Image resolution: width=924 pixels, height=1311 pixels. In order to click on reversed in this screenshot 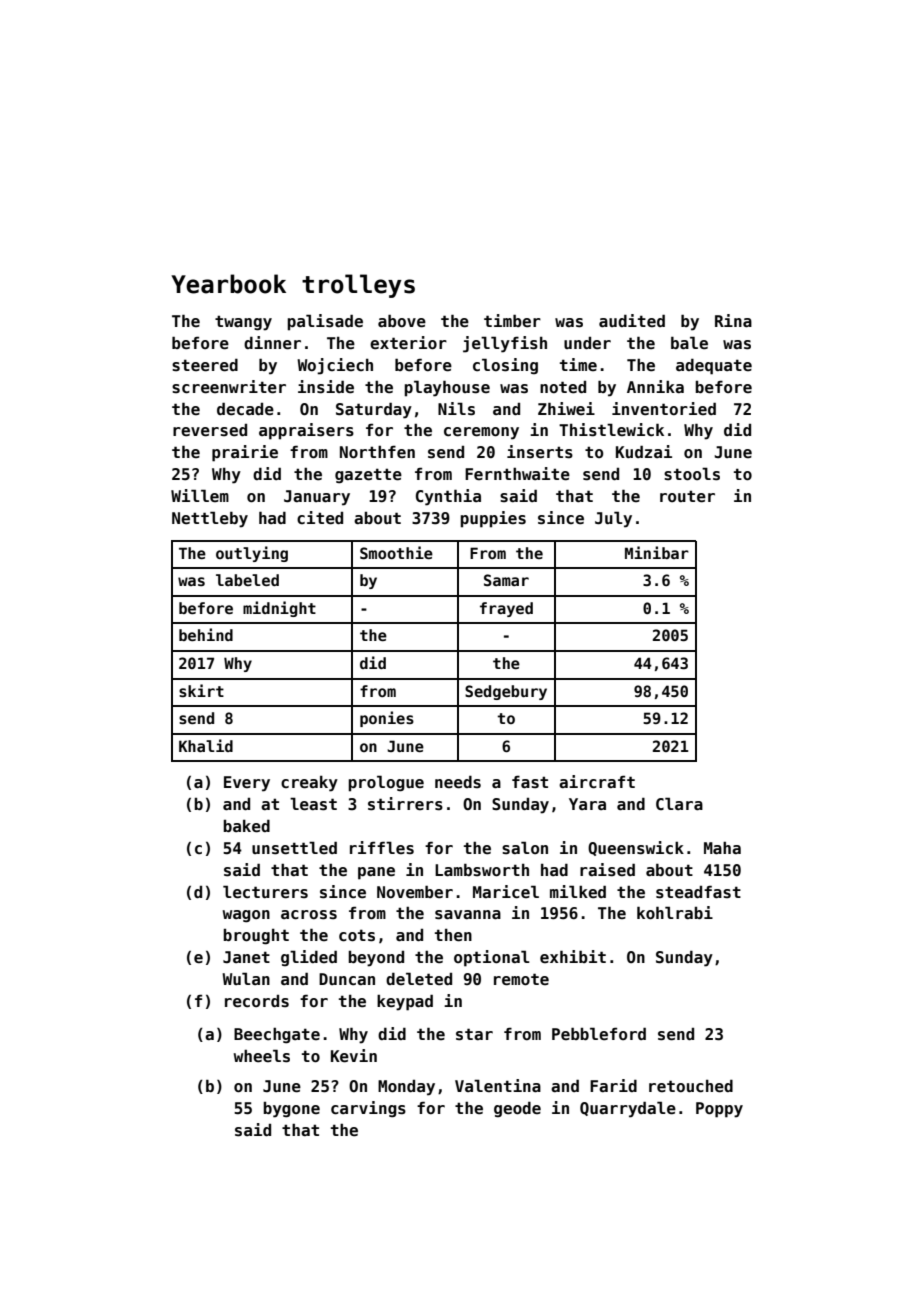, I will do `click(210, 430)`.
